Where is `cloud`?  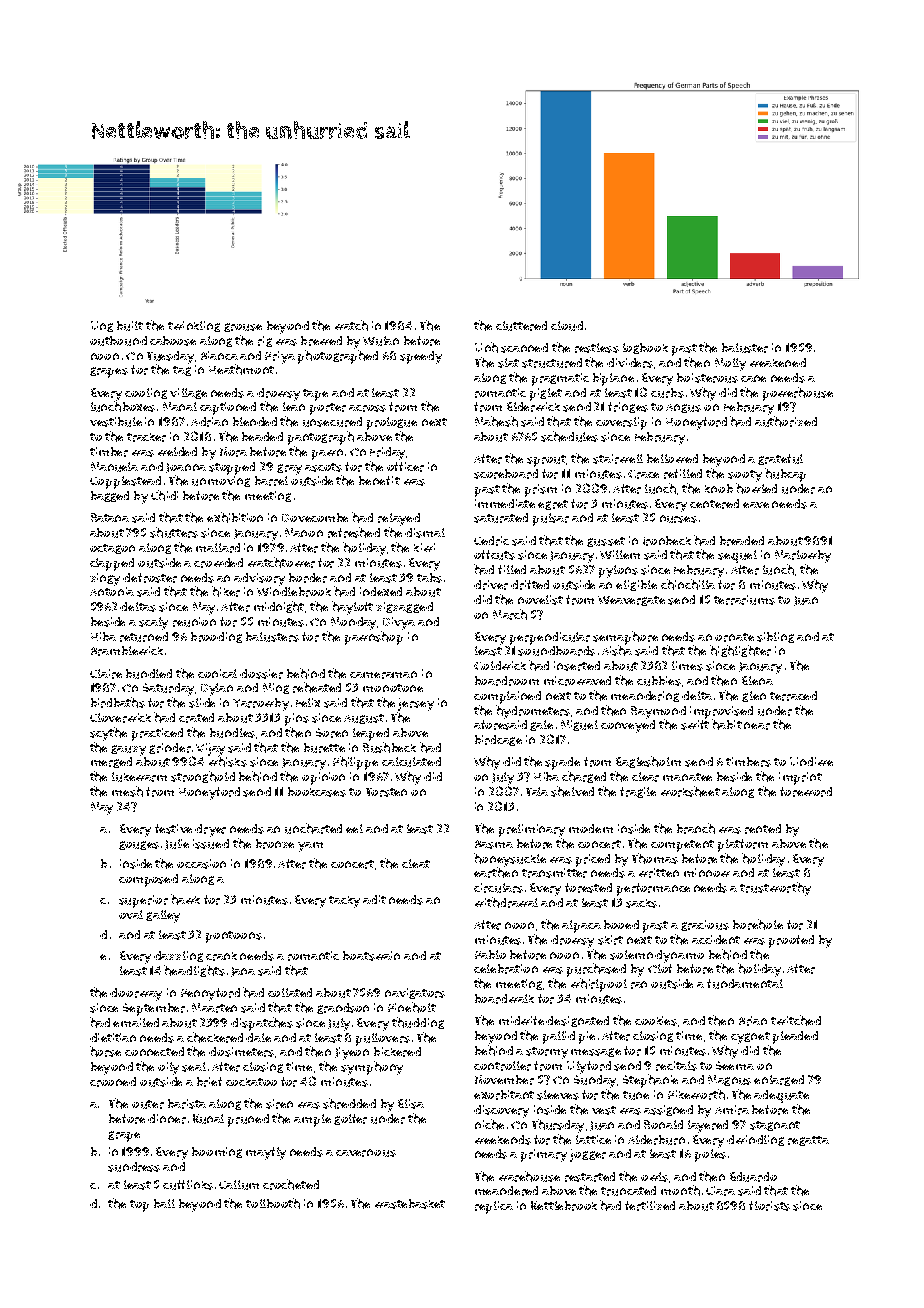 cloud is located at coordinates (567, 326).
